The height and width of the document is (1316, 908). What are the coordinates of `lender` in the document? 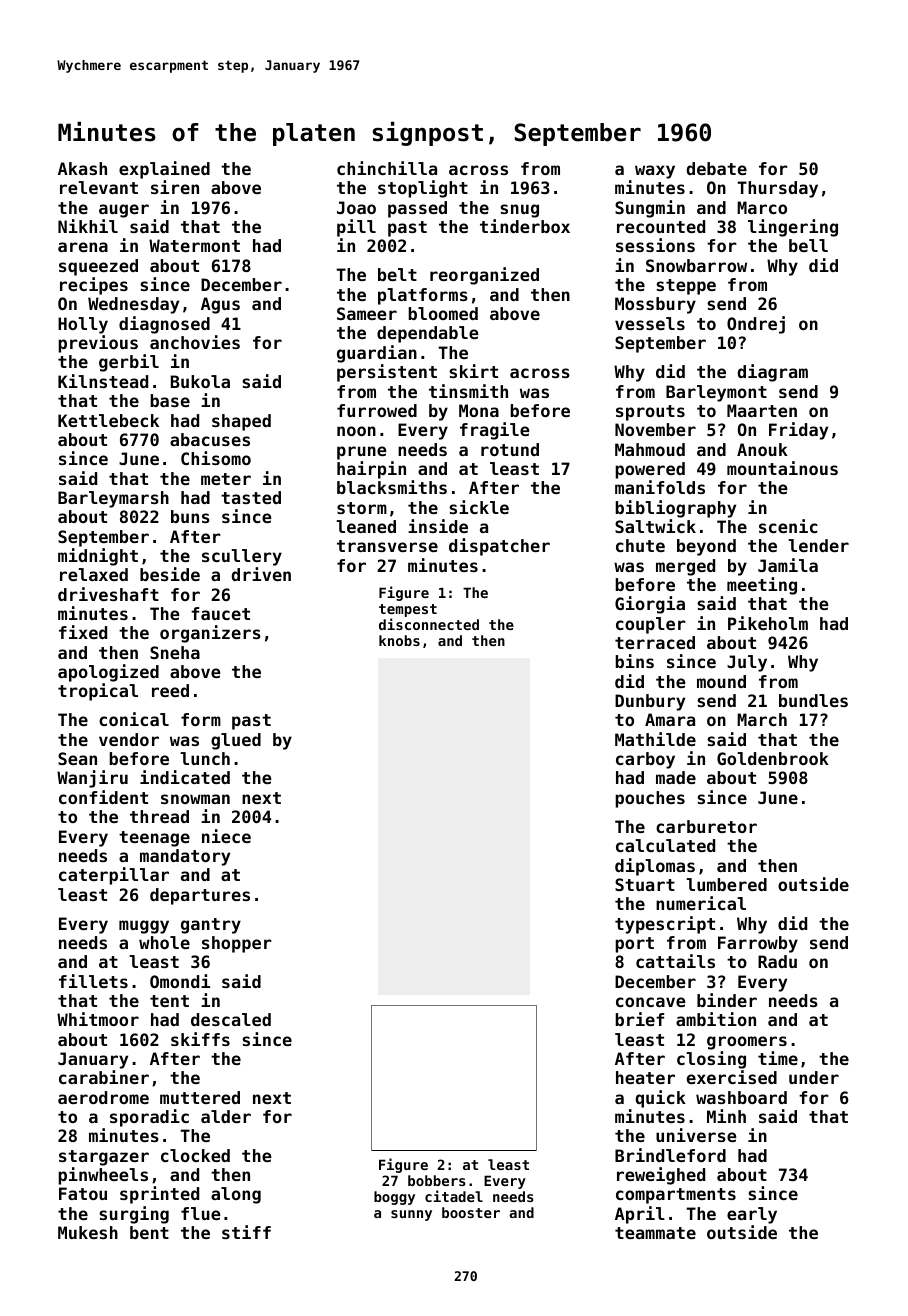 It's located at (819, 545).
